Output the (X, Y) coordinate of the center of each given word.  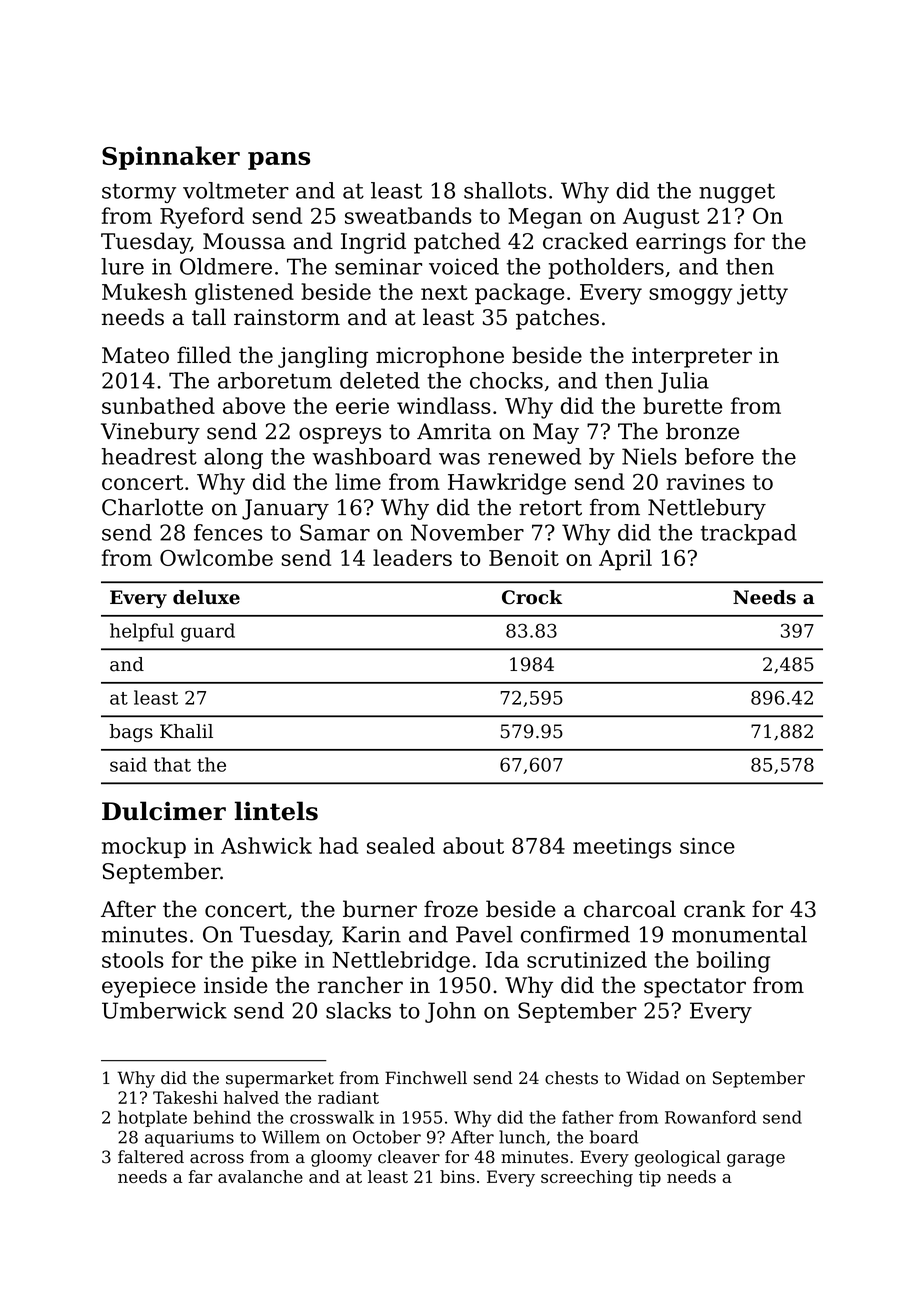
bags (131, 733)
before (719, 456)
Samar (335, 532)
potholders (606, 268)
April (625, 560)
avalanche (260, 1176)
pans (279, 161)
